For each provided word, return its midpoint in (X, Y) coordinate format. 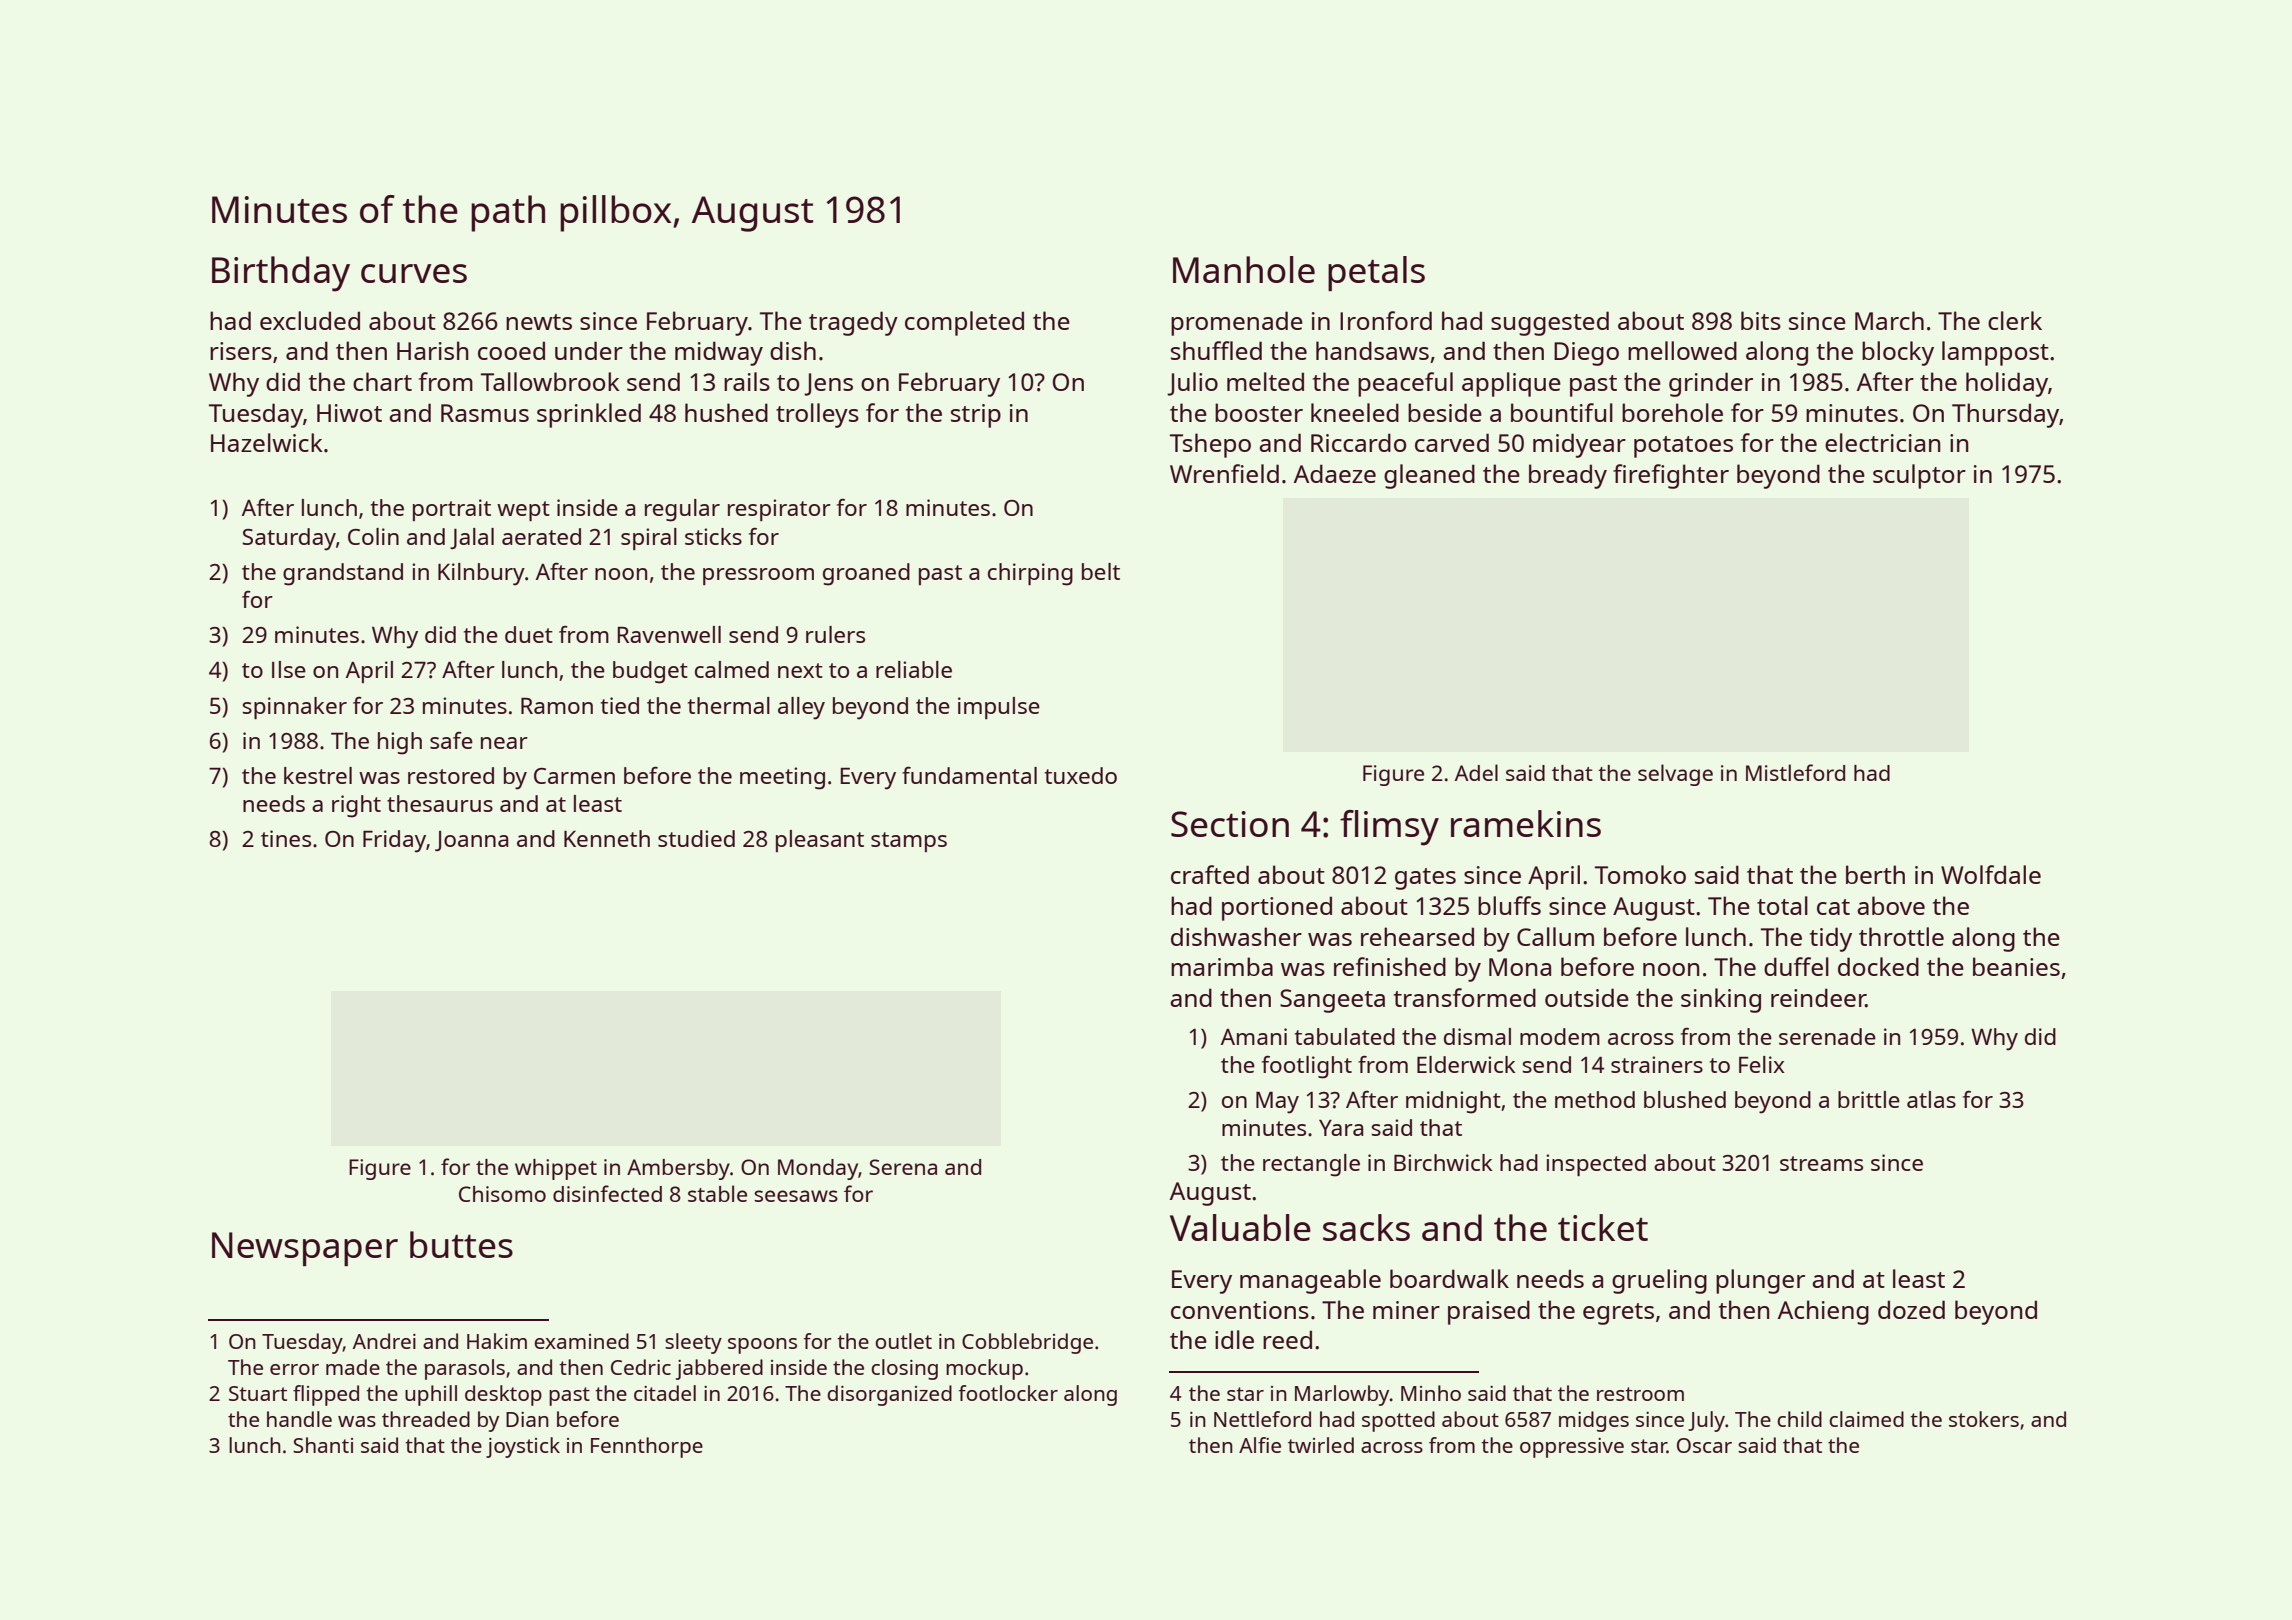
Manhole (1244, 269)
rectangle (1311, 1165)
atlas (1931, 1099)
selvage (1675, 775)
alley (801, 708)
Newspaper (305, 1249)
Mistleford (1795, 772)
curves (414, 273)
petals (1376, 273)
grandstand (343, 574)
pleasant (820, 841)
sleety (693, 1343)
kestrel (318, 775)
